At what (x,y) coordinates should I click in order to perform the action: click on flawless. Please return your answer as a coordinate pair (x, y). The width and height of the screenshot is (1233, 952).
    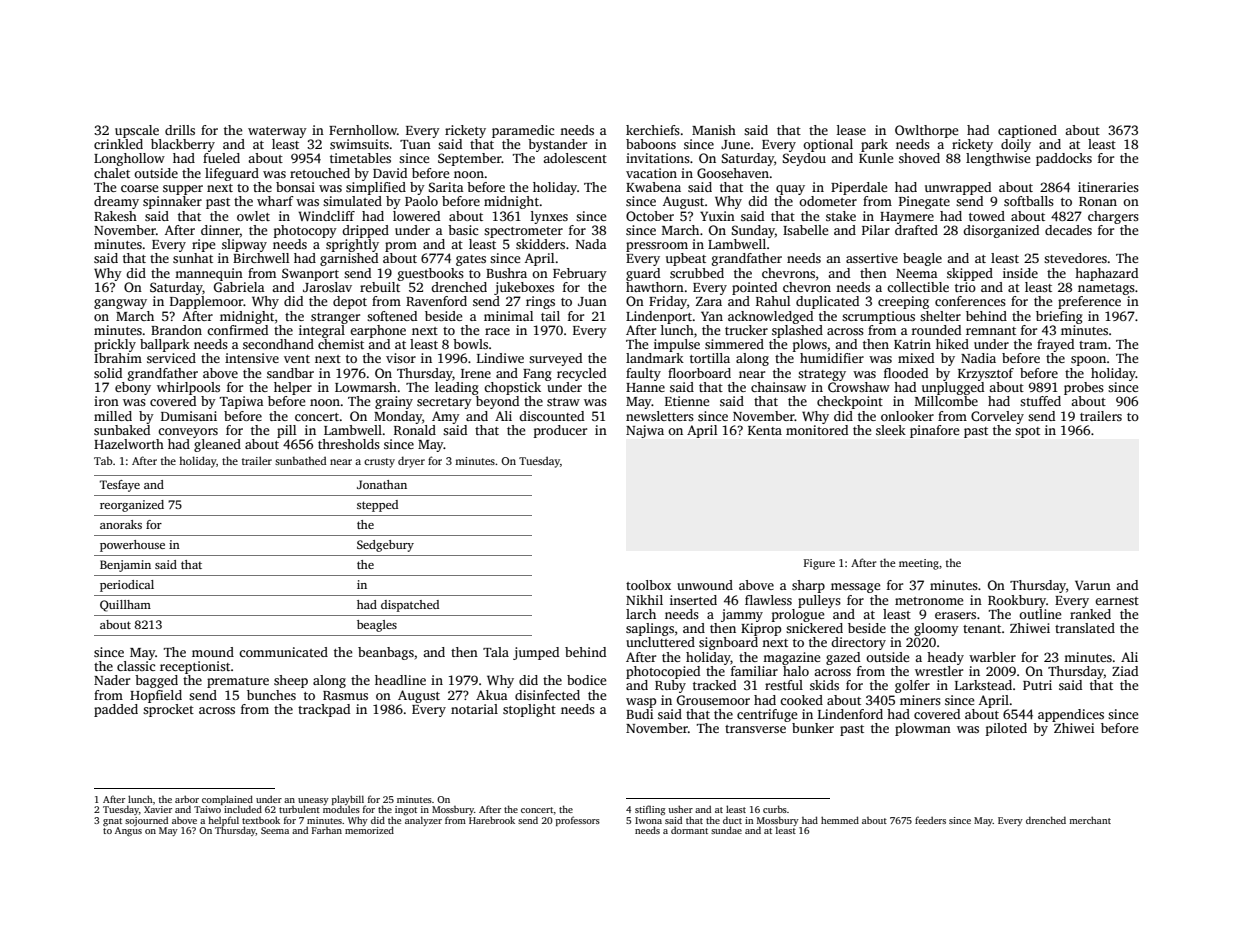
    Looking at the image, I should click on (768, 600).
